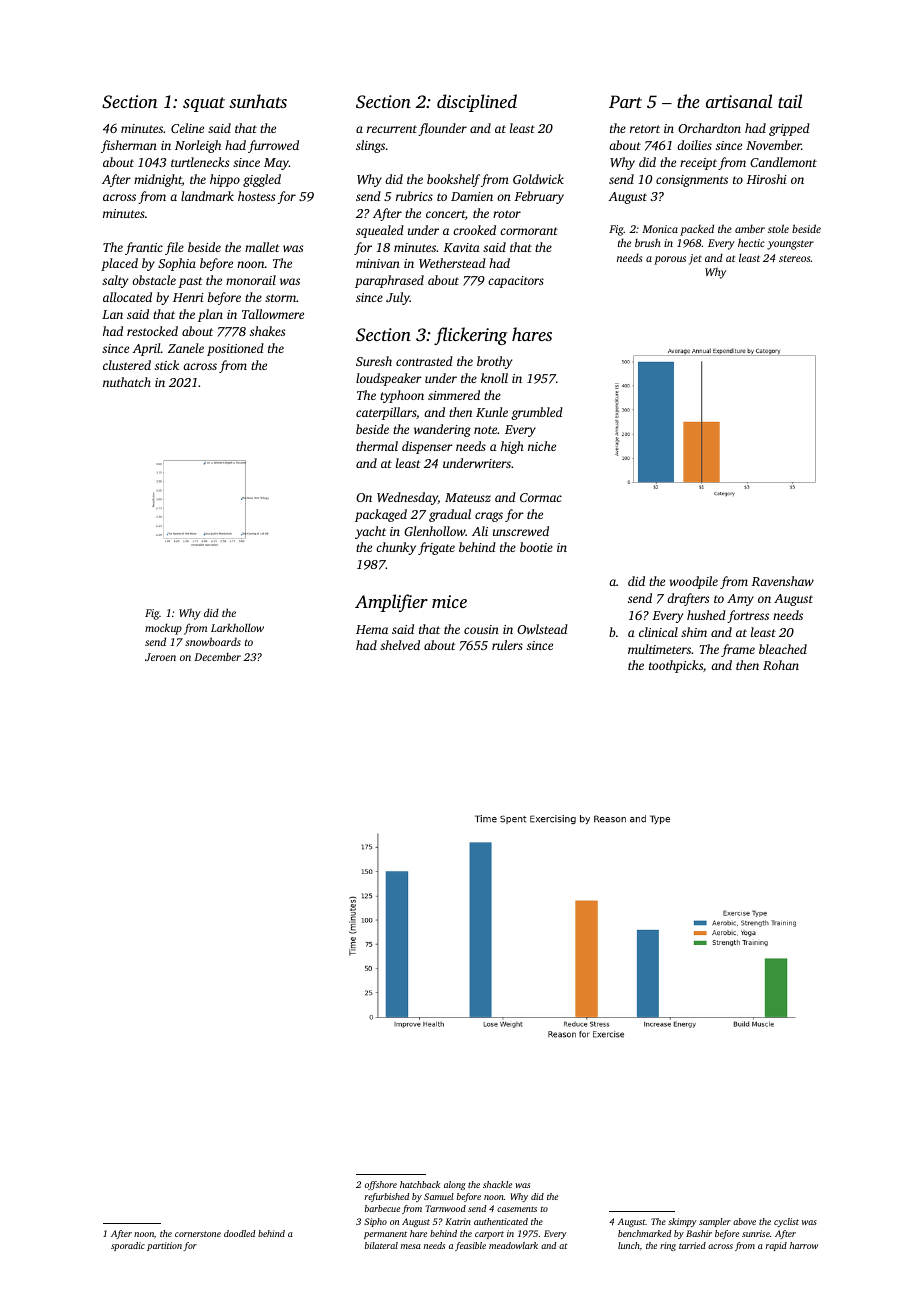  Describe the element at coordinates (128, 1246) in the document. I see `sporadic` at that location.
